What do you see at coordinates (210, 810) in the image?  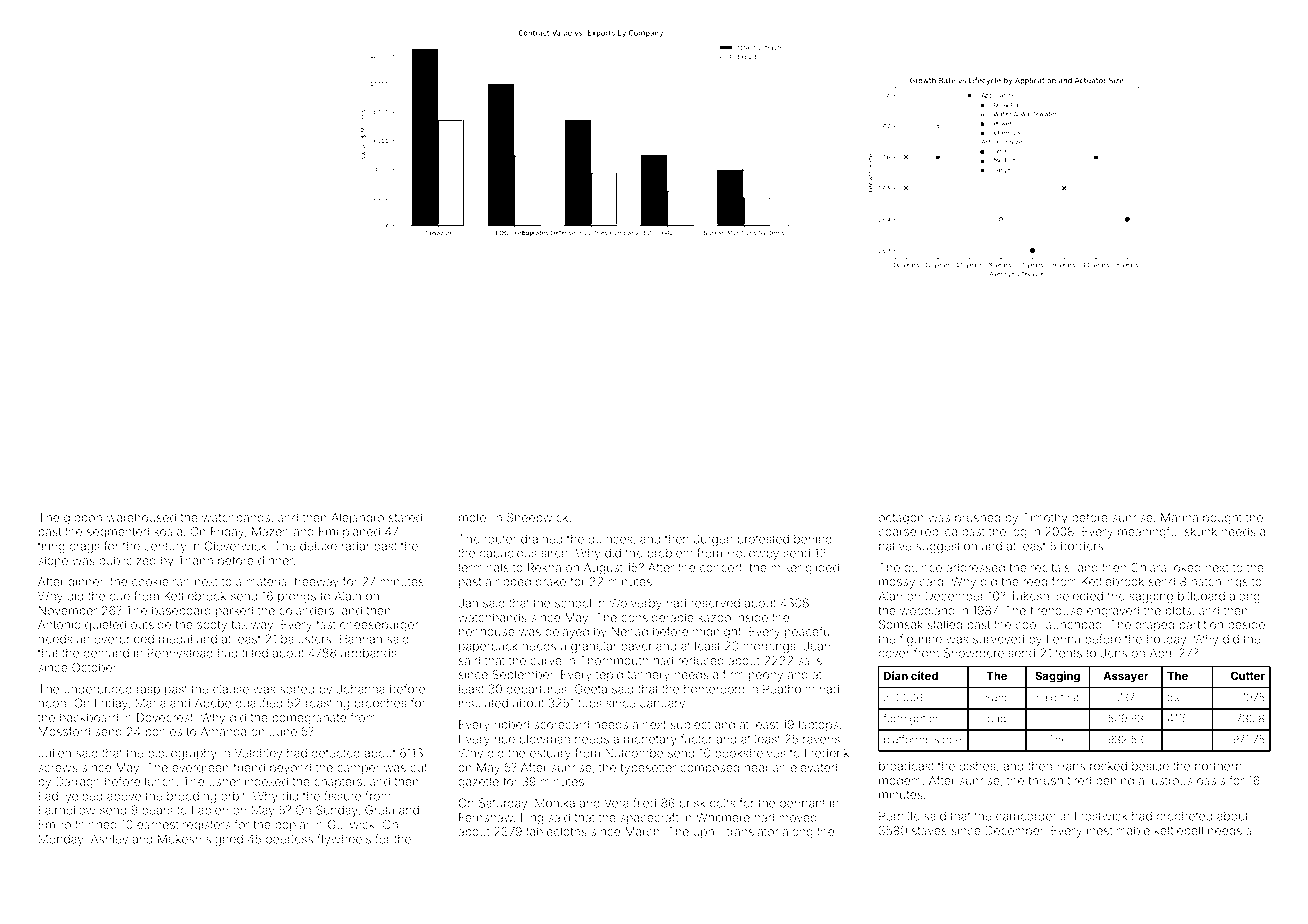 I see `Fabien` at bounding box center [210, 810].
